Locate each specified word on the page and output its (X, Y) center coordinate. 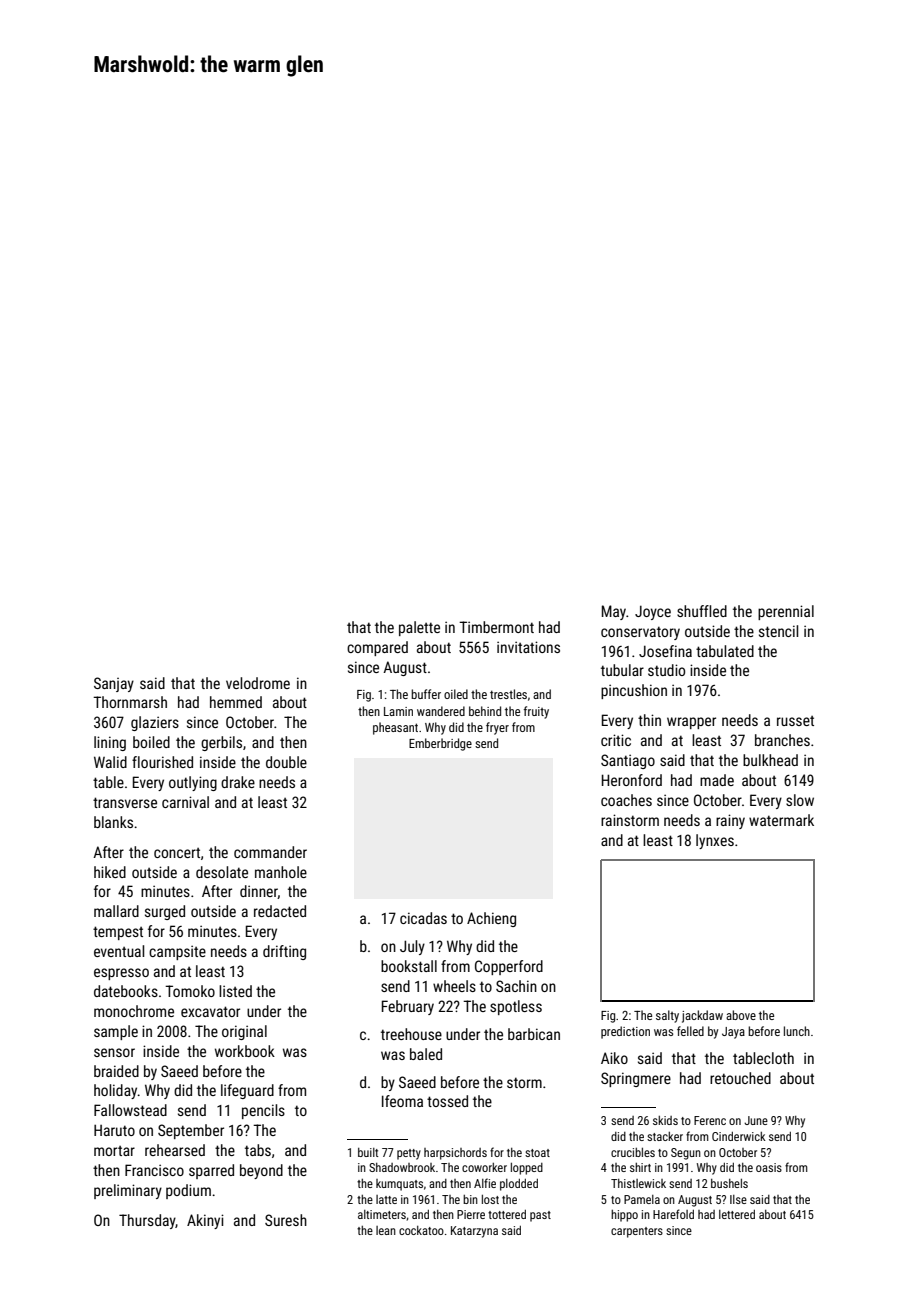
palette (419, 628)
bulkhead (770, 760)
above (741, 1015)
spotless (516, 1007)
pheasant (395, 728)
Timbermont (496, 627)
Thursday (147, 1221)
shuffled (702, 611)
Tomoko (190, 991)
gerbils (221, 743)
